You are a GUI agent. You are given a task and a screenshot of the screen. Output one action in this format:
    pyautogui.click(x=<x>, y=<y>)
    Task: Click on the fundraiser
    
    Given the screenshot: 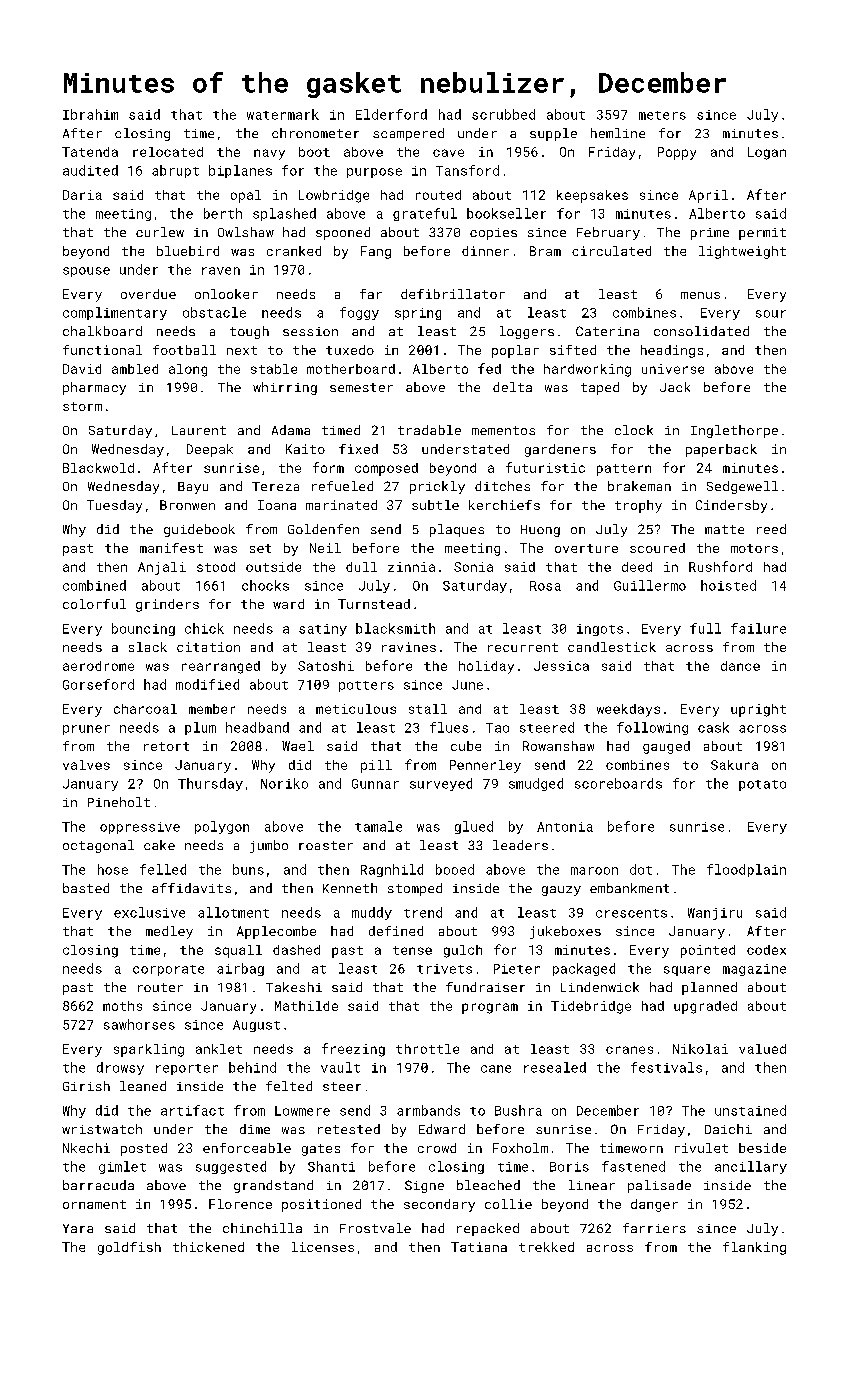 What is the action you would take?
    pyautogui.click(x=485, y=987)
